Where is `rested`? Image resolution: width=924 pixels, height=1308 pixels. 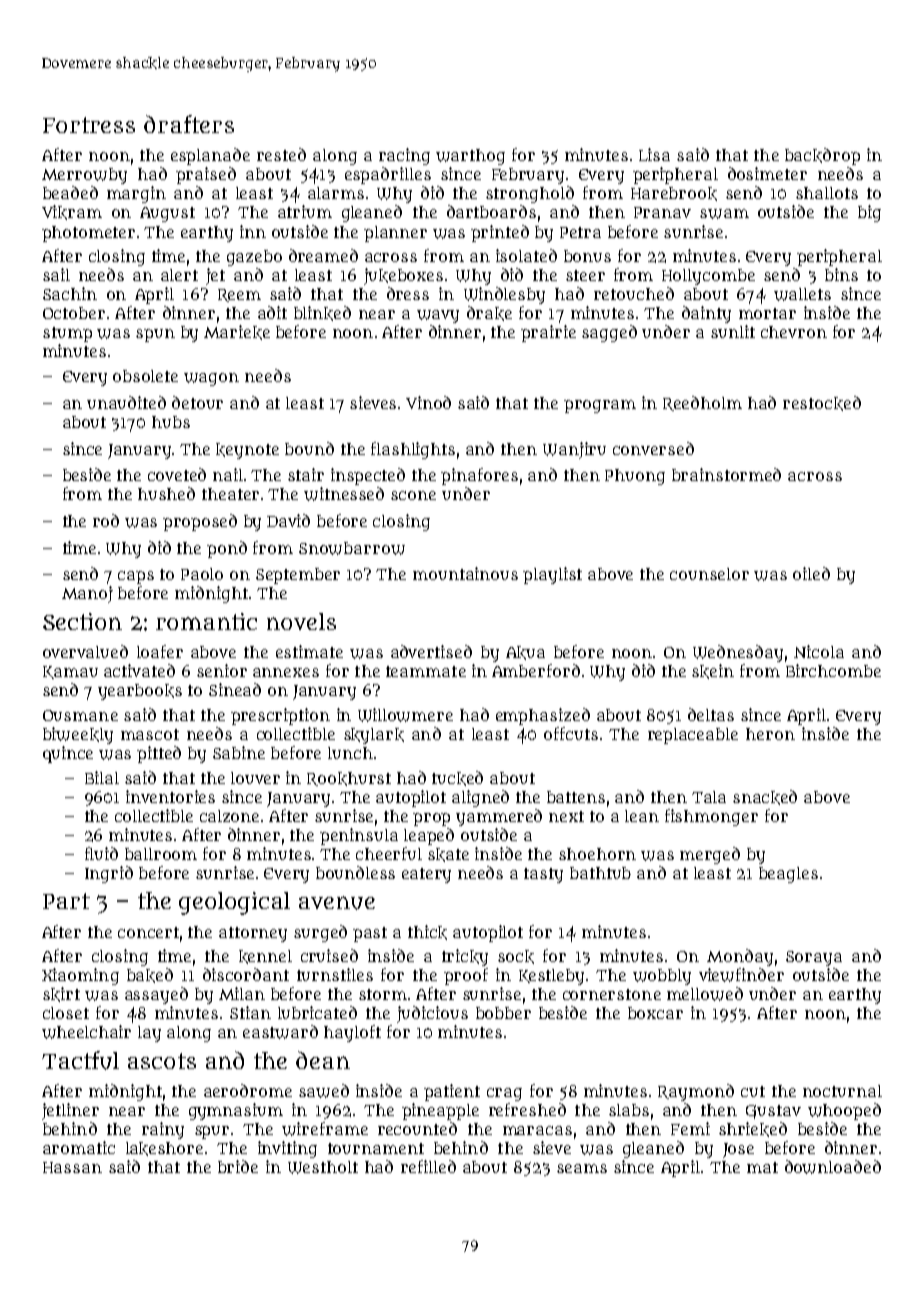
rested is located at coordinates (281, 154).
